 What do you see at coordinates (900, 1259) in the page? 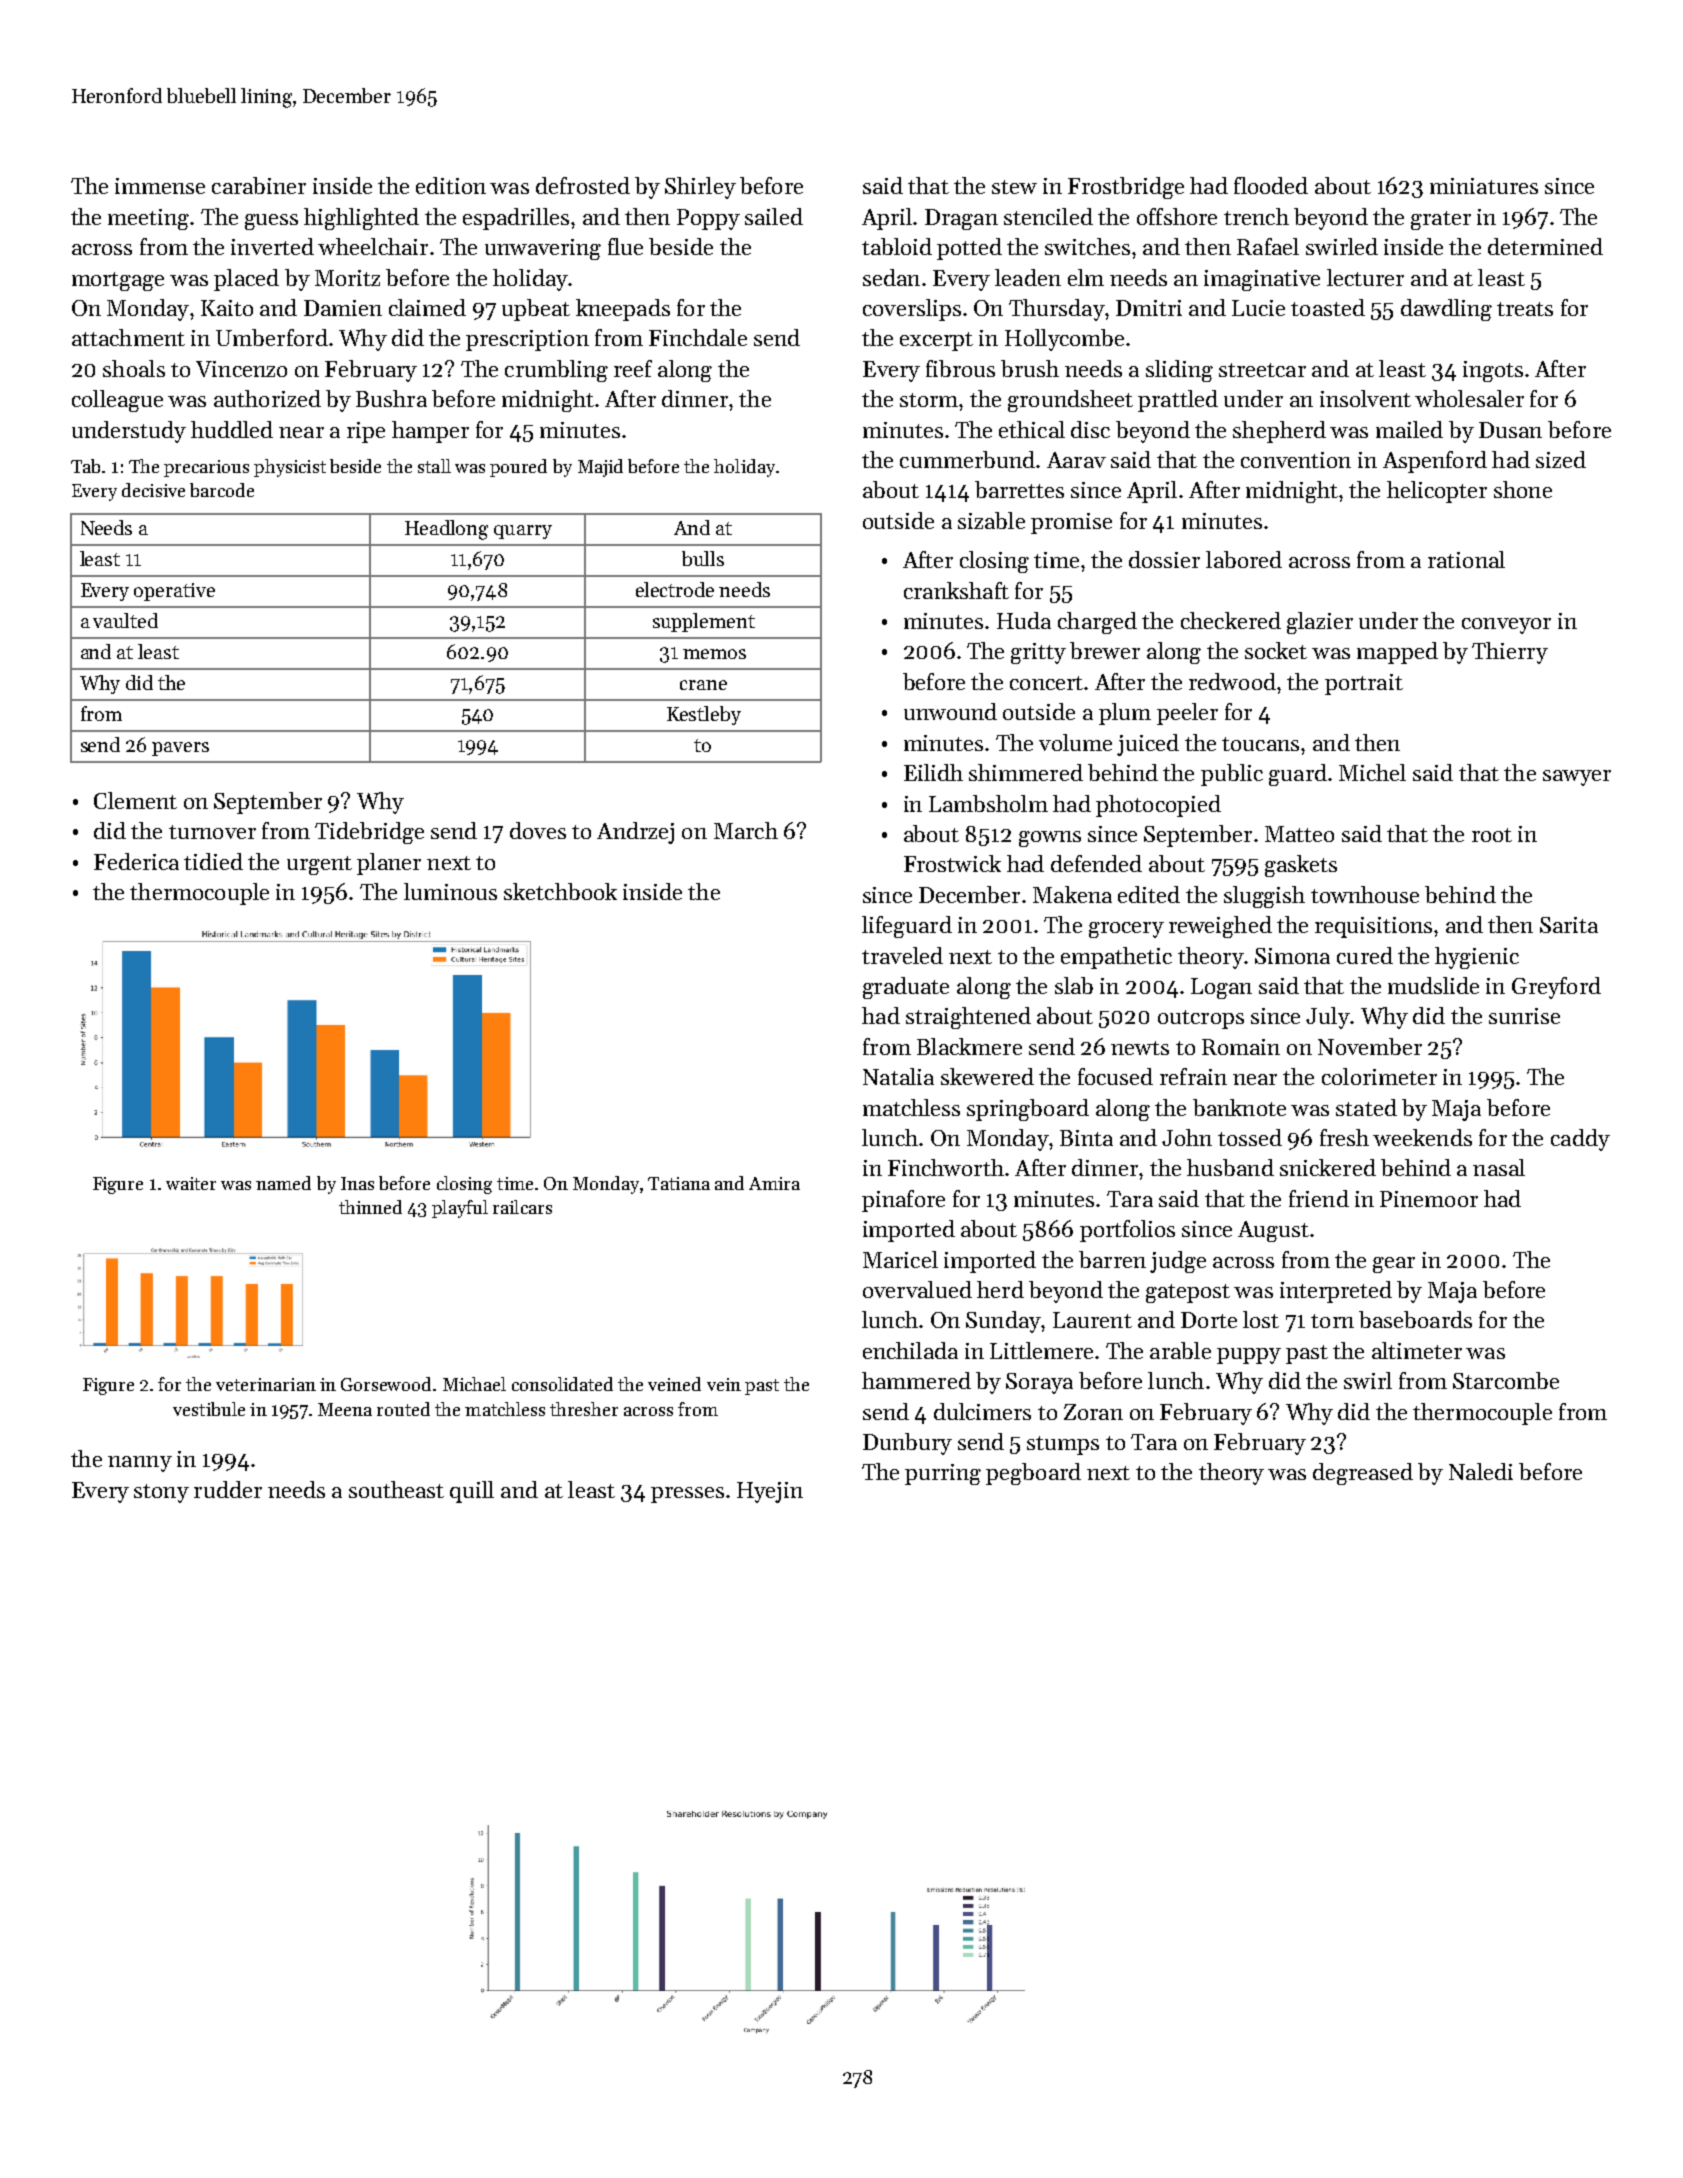
I see `Maricel` at bounding box center [900, 1259].
